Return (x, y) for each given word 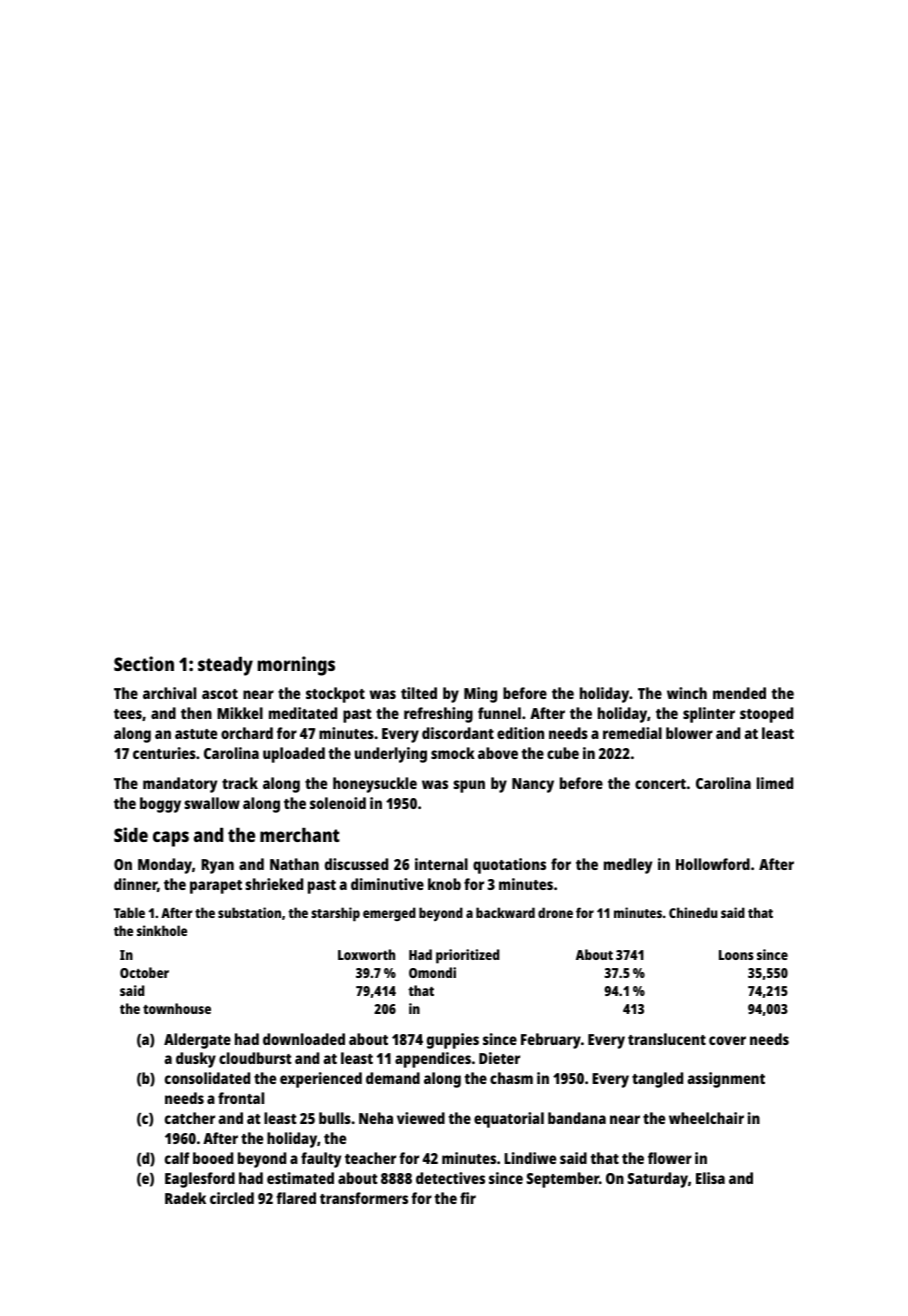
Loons (736, 955)
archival (169, 693)
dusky (196, 1060)
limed (775, 783)
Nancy (533, 785)
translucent (667, 1039)
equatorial (509, 1120)
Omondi (432, 972)
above (498, 753)
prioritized (467, 956)
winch (687, 693)
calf (177, 1158)
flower (670, 1158)
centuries (164, 753)
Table (129, 912)
